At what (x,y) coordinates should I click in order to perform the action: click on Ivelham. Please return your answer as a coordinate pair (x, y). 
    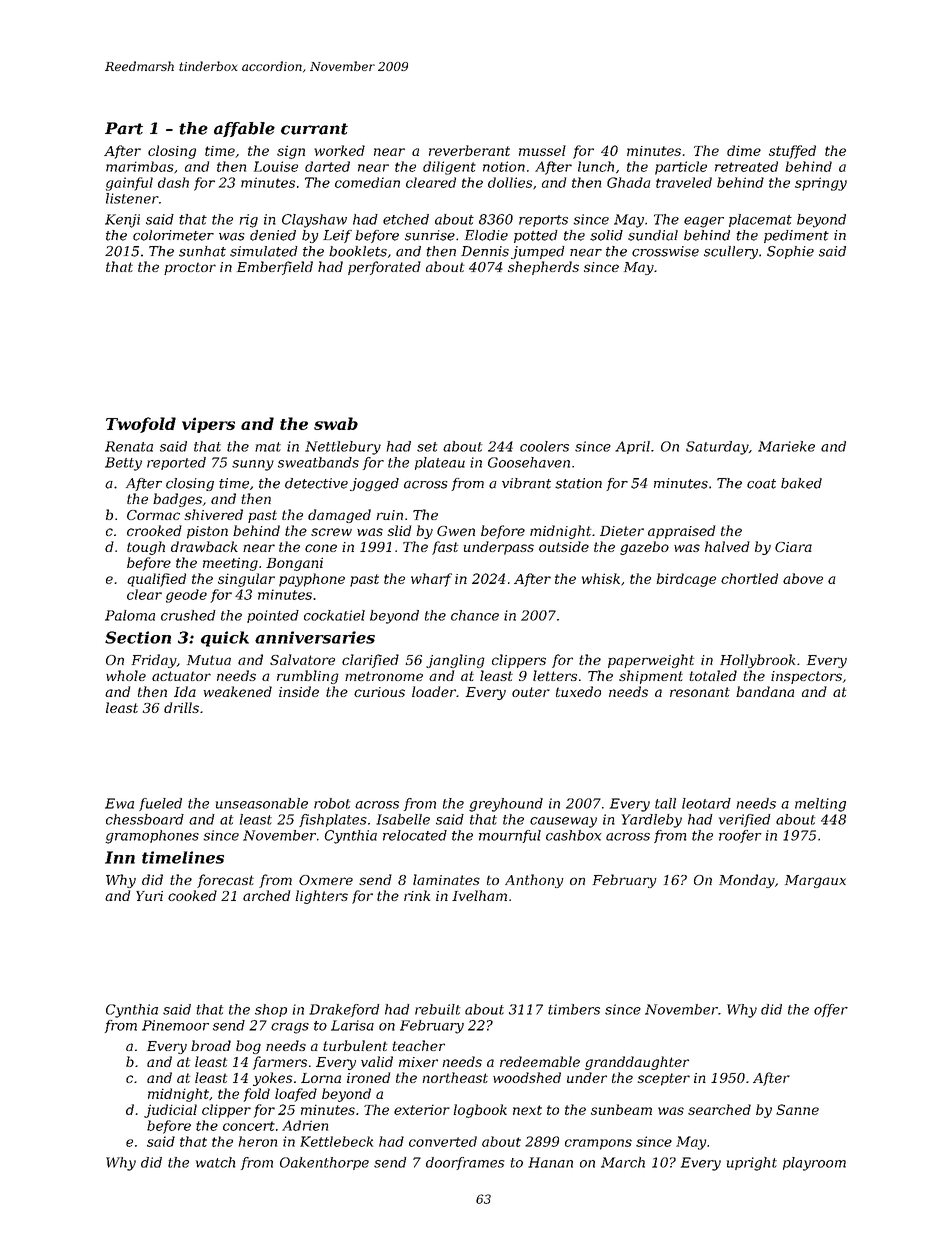
    Looking at the image, I should click on (479, 895).
